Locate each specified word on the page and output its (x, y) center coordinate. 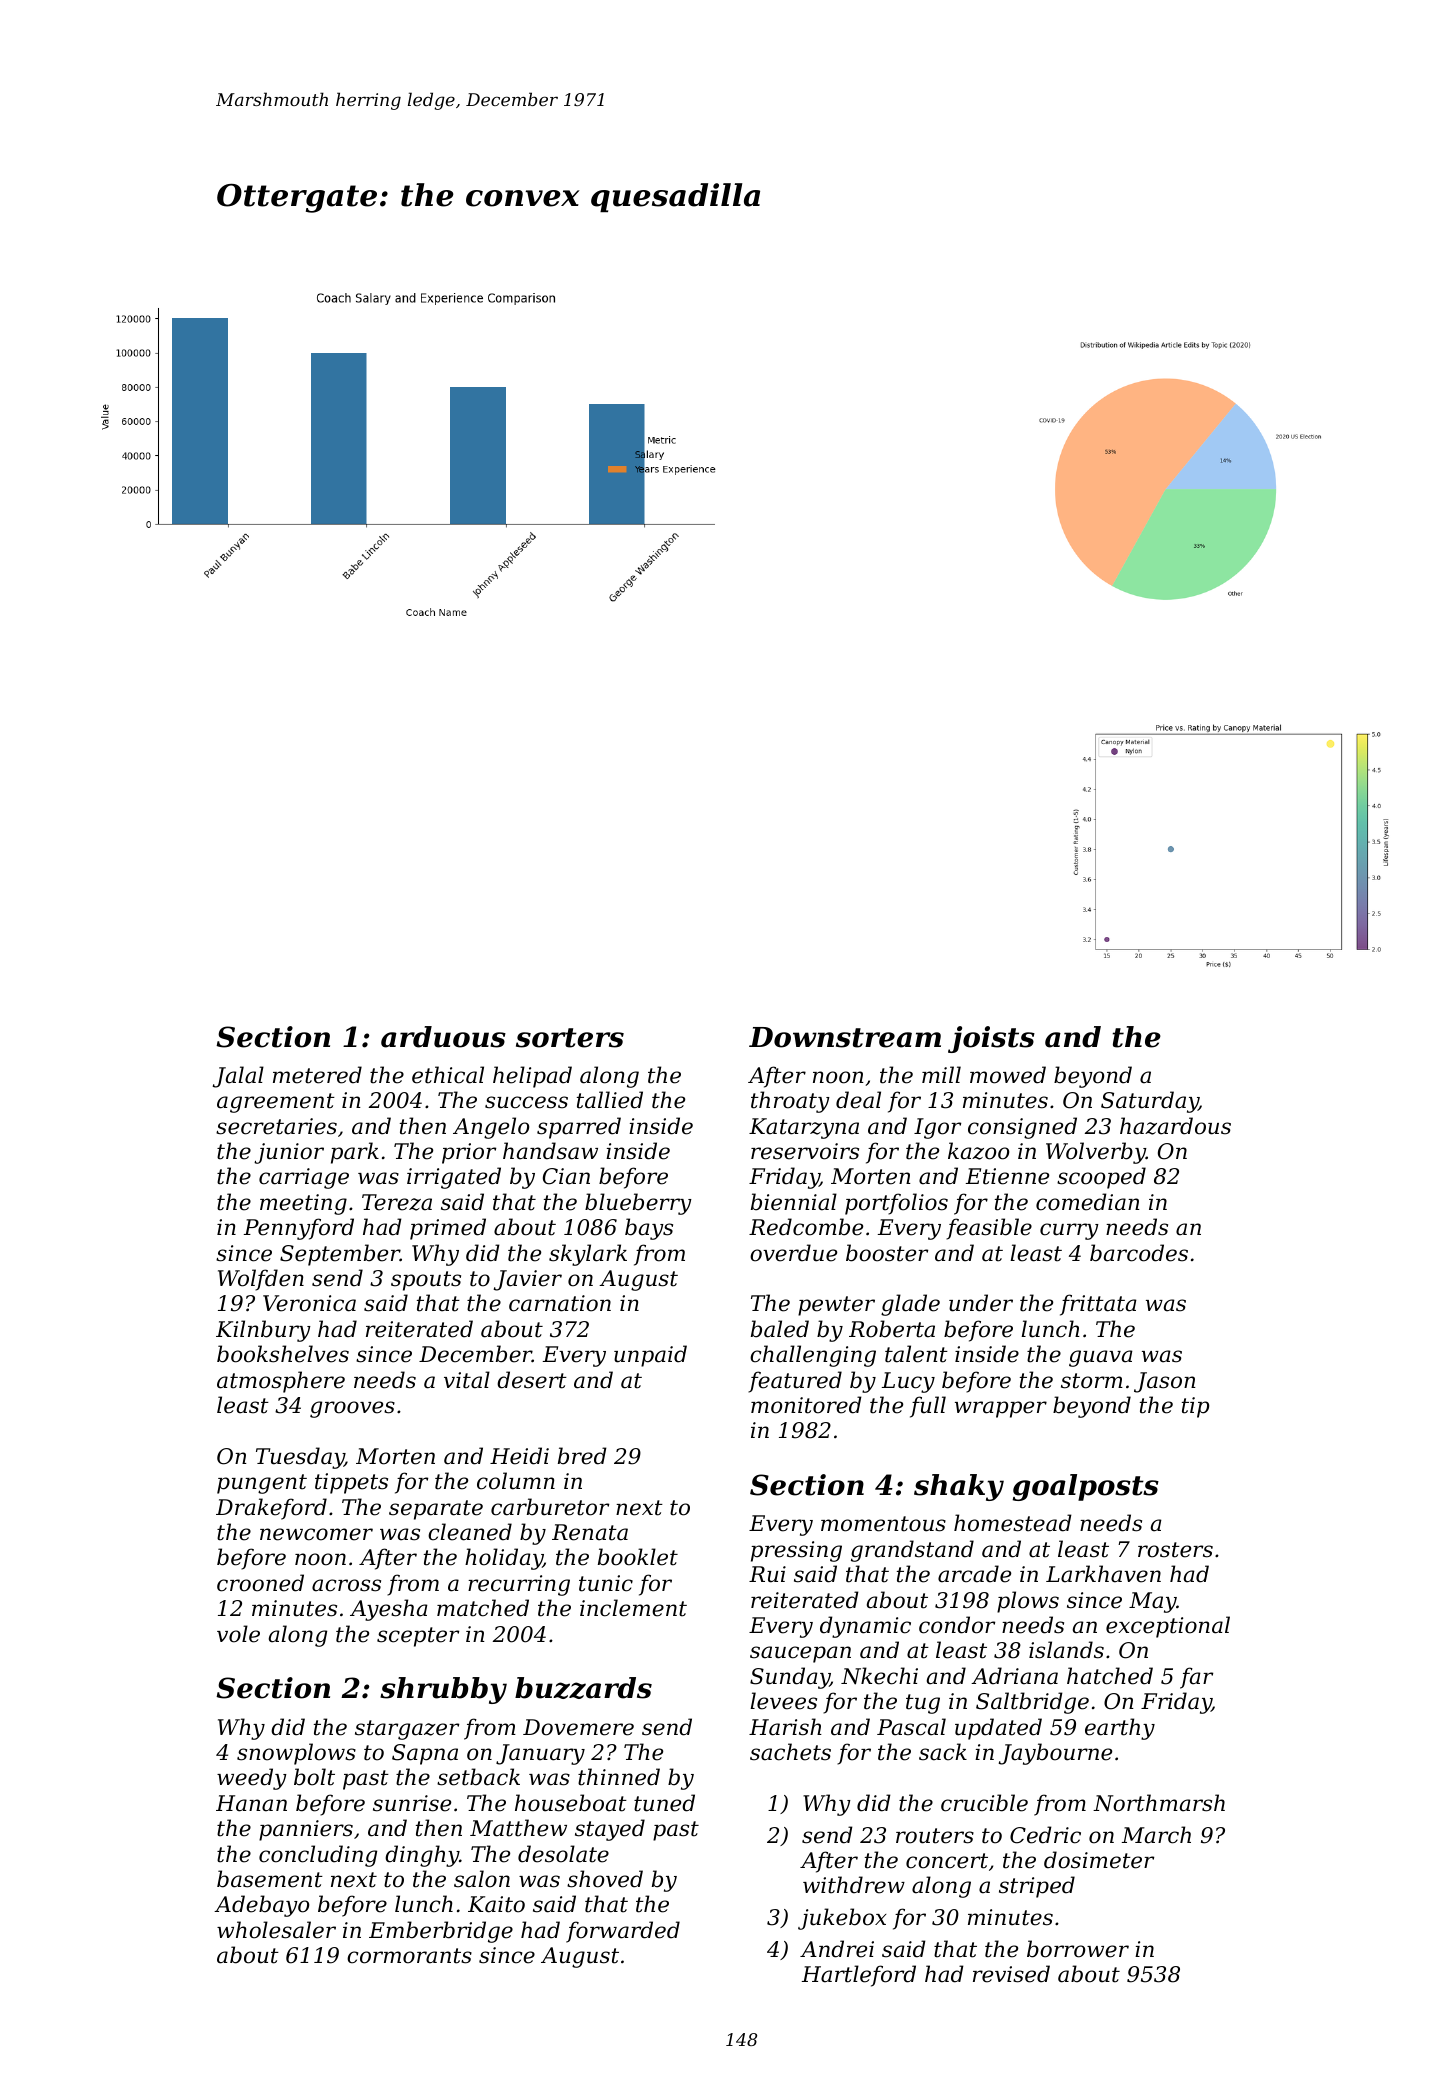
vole (238, 1634)
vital (467, 1380)
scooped (1101, 1178)
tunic (606, 1583)
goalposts (1086, 1487)
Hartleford (859, 1976)
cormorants (409, 1956)
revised (1011, 1974)
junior (289, 1153)
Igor (937, 1128)
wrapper (1001, 1409)
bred (582, 1456)
